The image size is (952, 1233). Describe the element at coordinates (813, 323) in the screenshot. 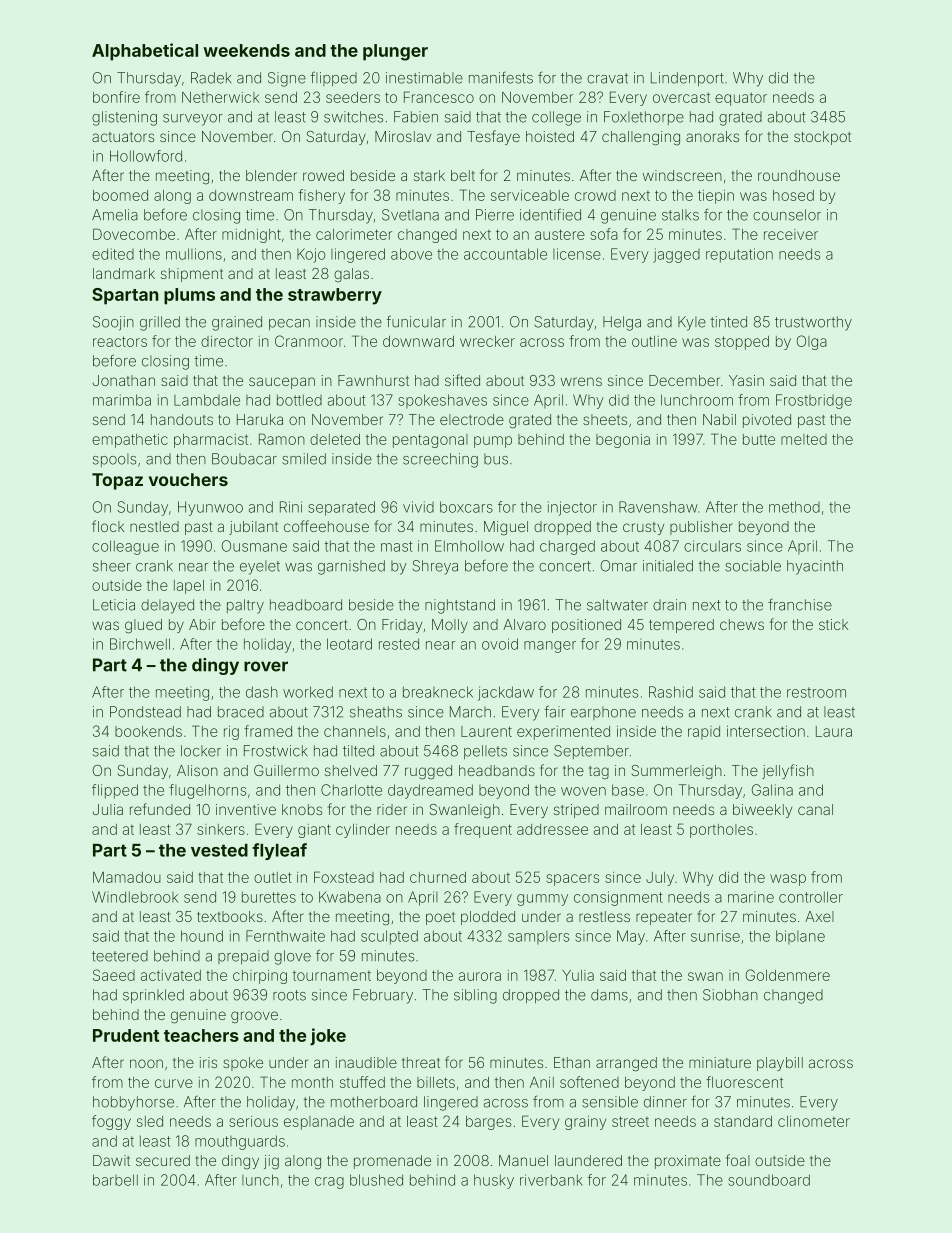

I see `trustworthy` at that location.
